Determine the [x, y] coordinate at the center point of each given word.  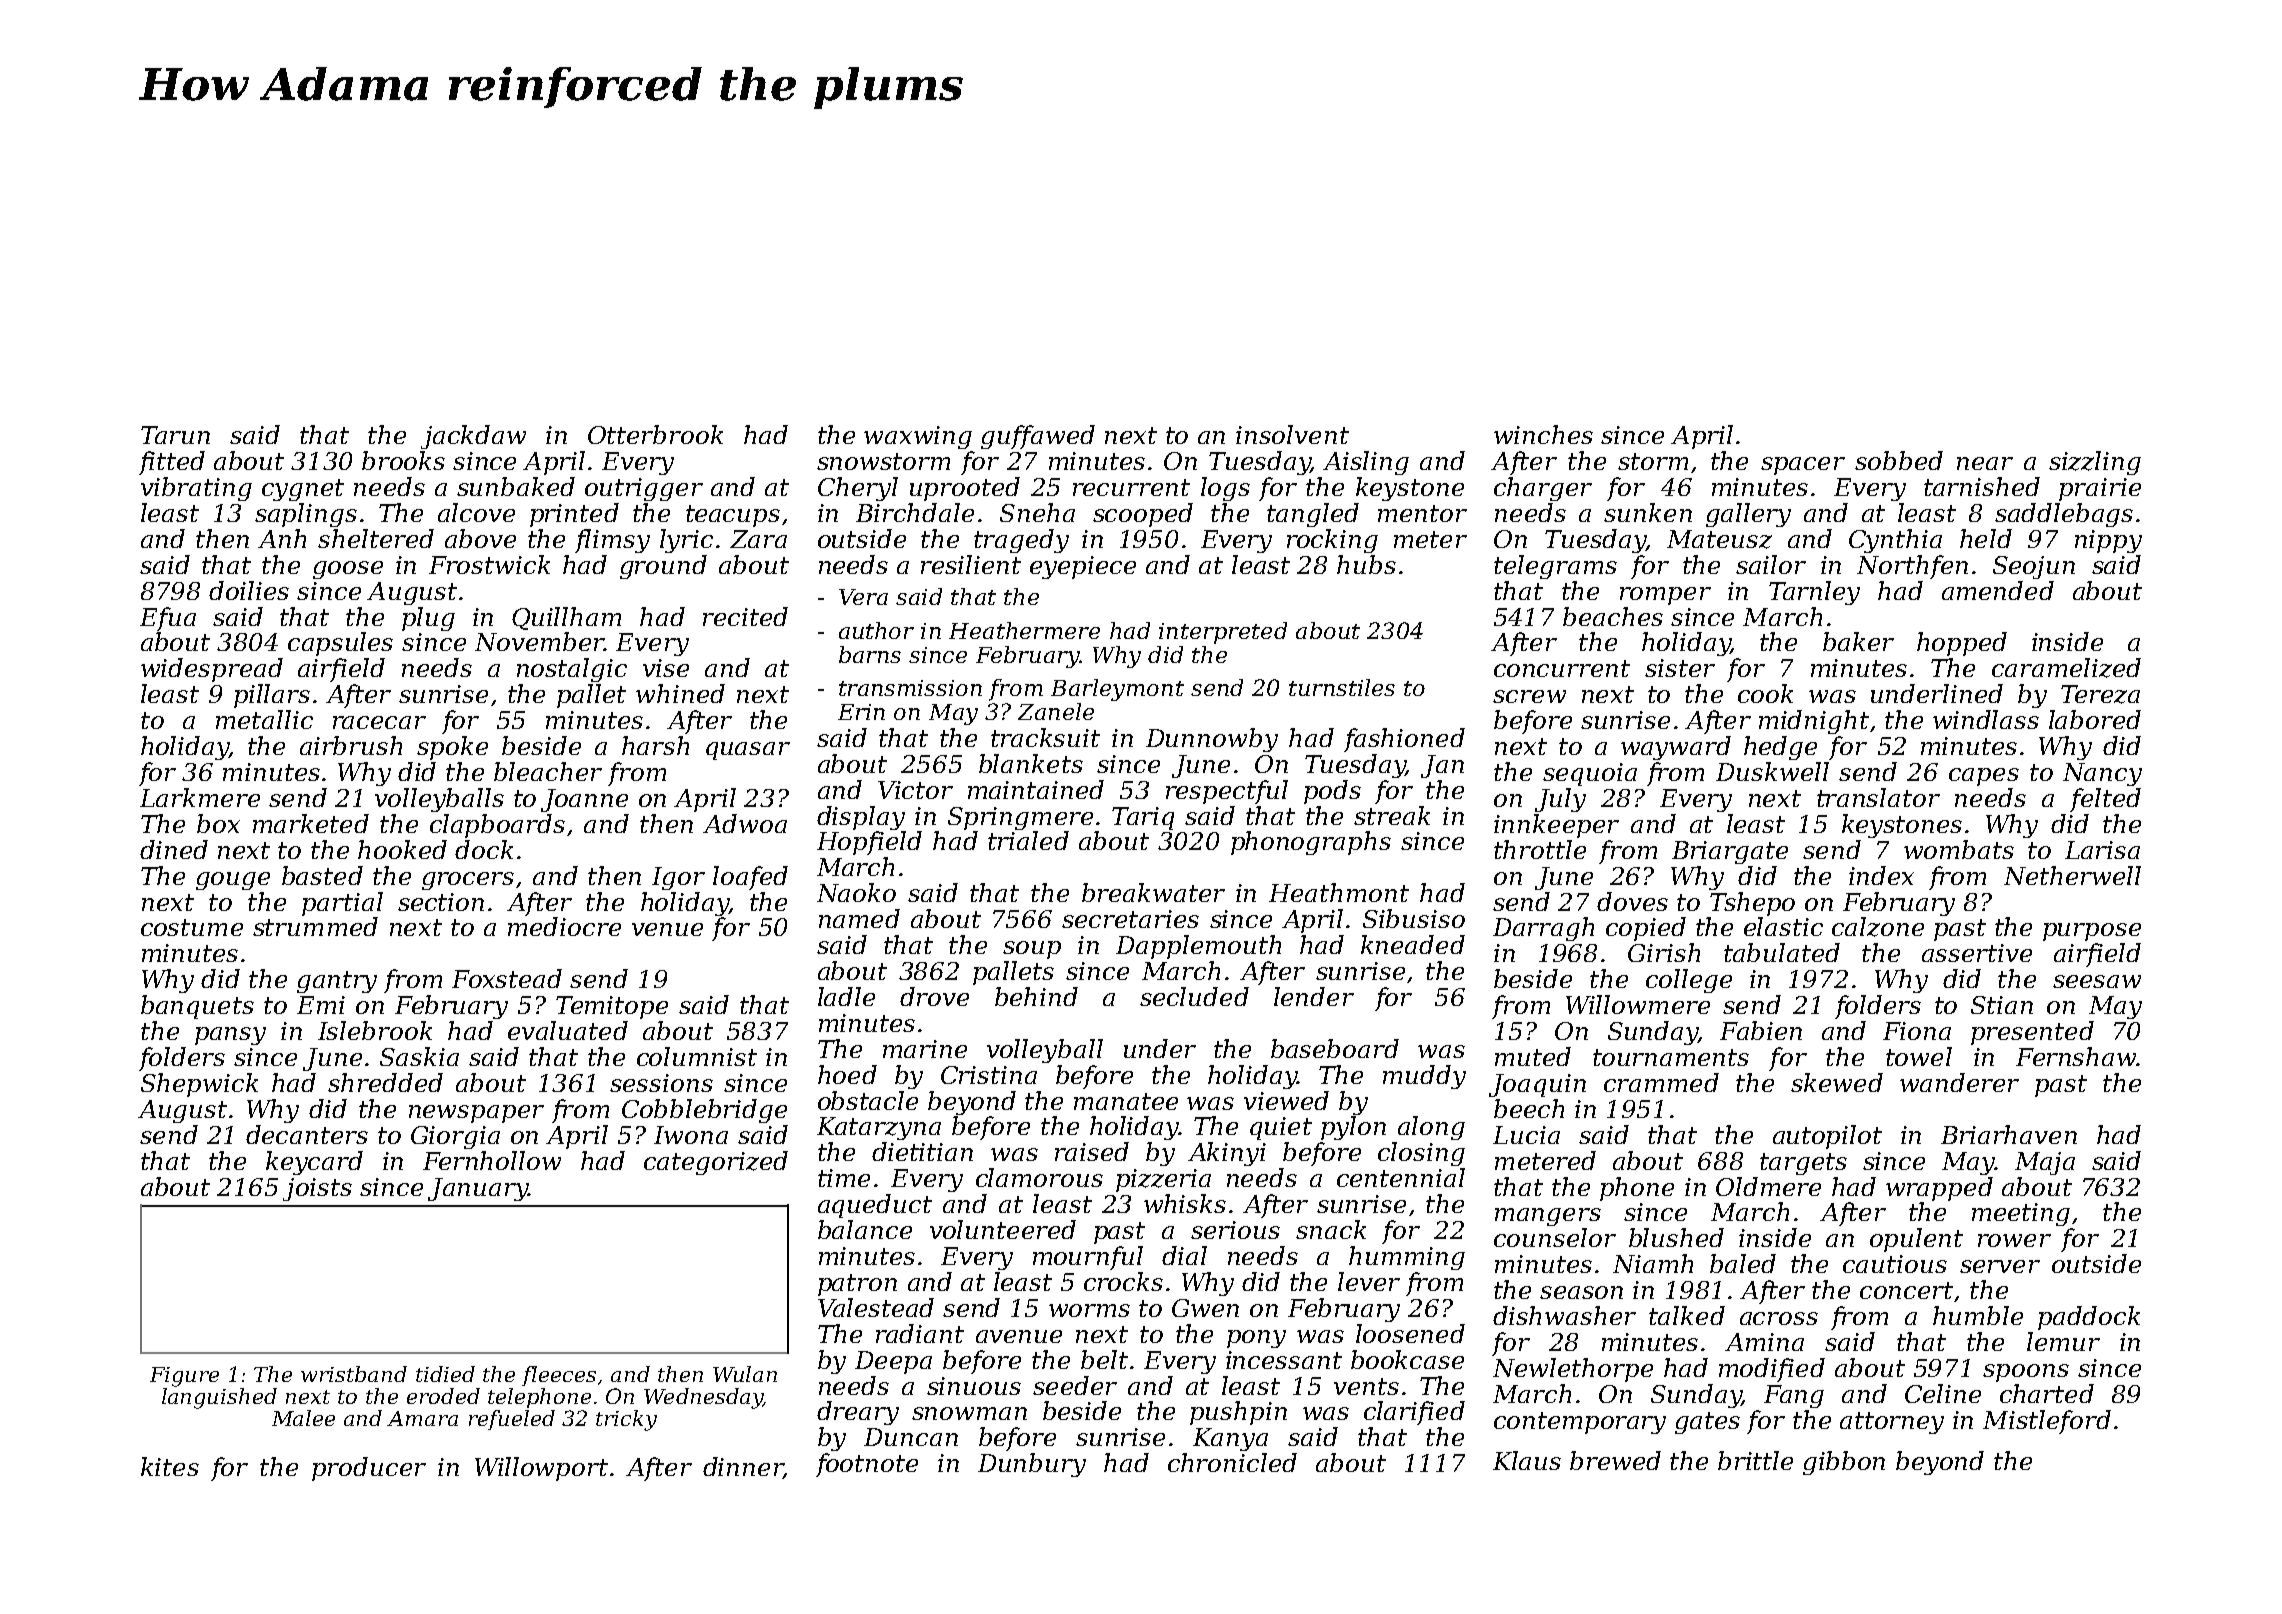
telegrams [1555, 567]
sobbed [1899, 460]
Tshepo [1752, 904]
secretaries [1130, 919]
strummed [315, 926]
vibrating [196, 489]
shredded [385, 1082]
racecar [379, 722]
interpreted [1223, 633]
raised [1092, 1151]
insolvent [1292, 434]
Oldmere [1768, 1186]
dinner [743, 1468]
